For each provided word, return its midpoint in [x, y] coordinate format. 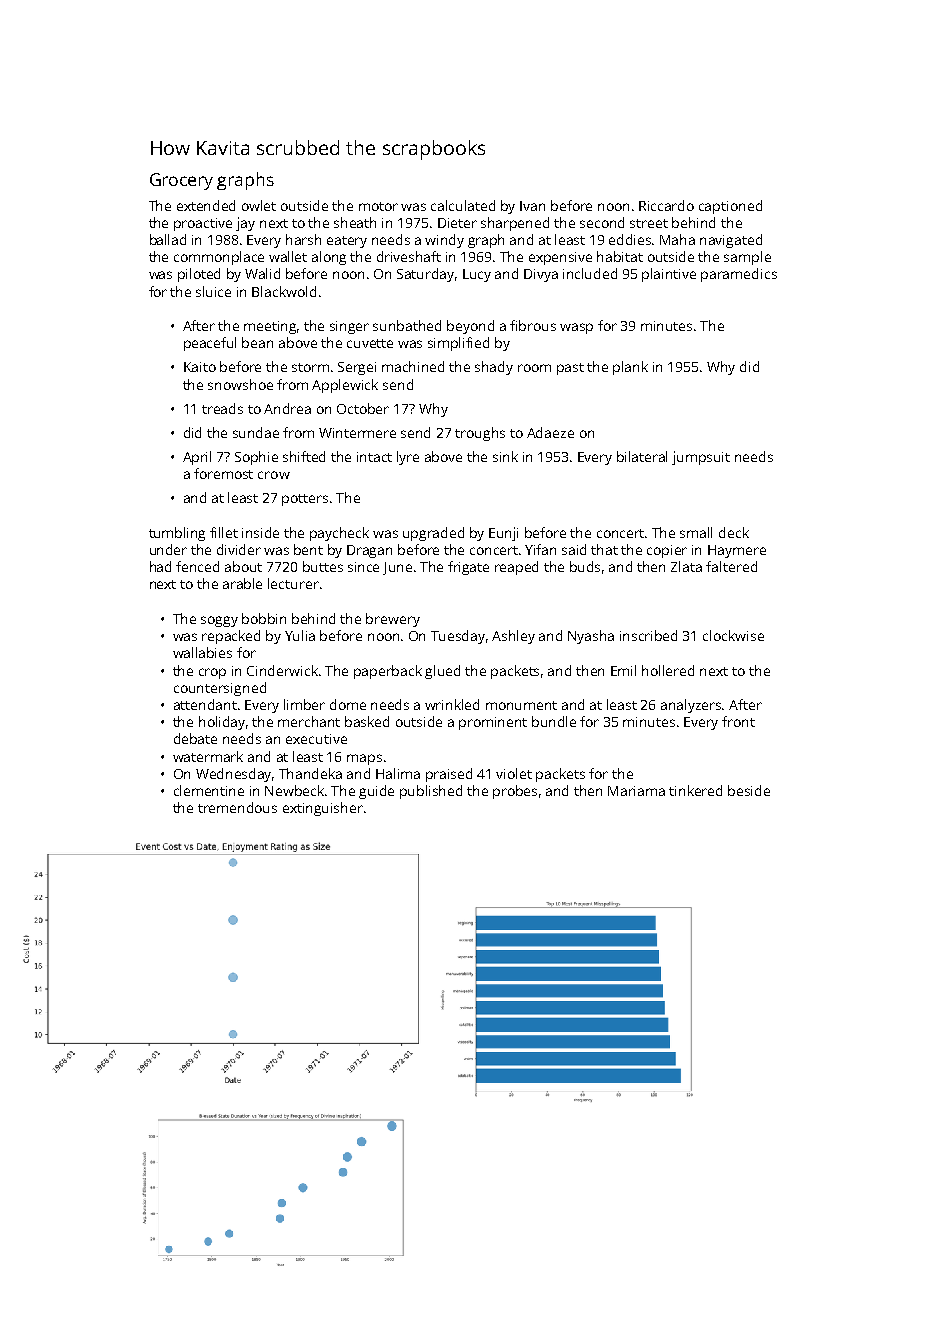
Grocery [181, 181]
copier [667, 551]
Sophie [256, 458]
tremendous [237, 807]
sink [505, 456]
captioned [730, 207]
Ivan [532, 206]
